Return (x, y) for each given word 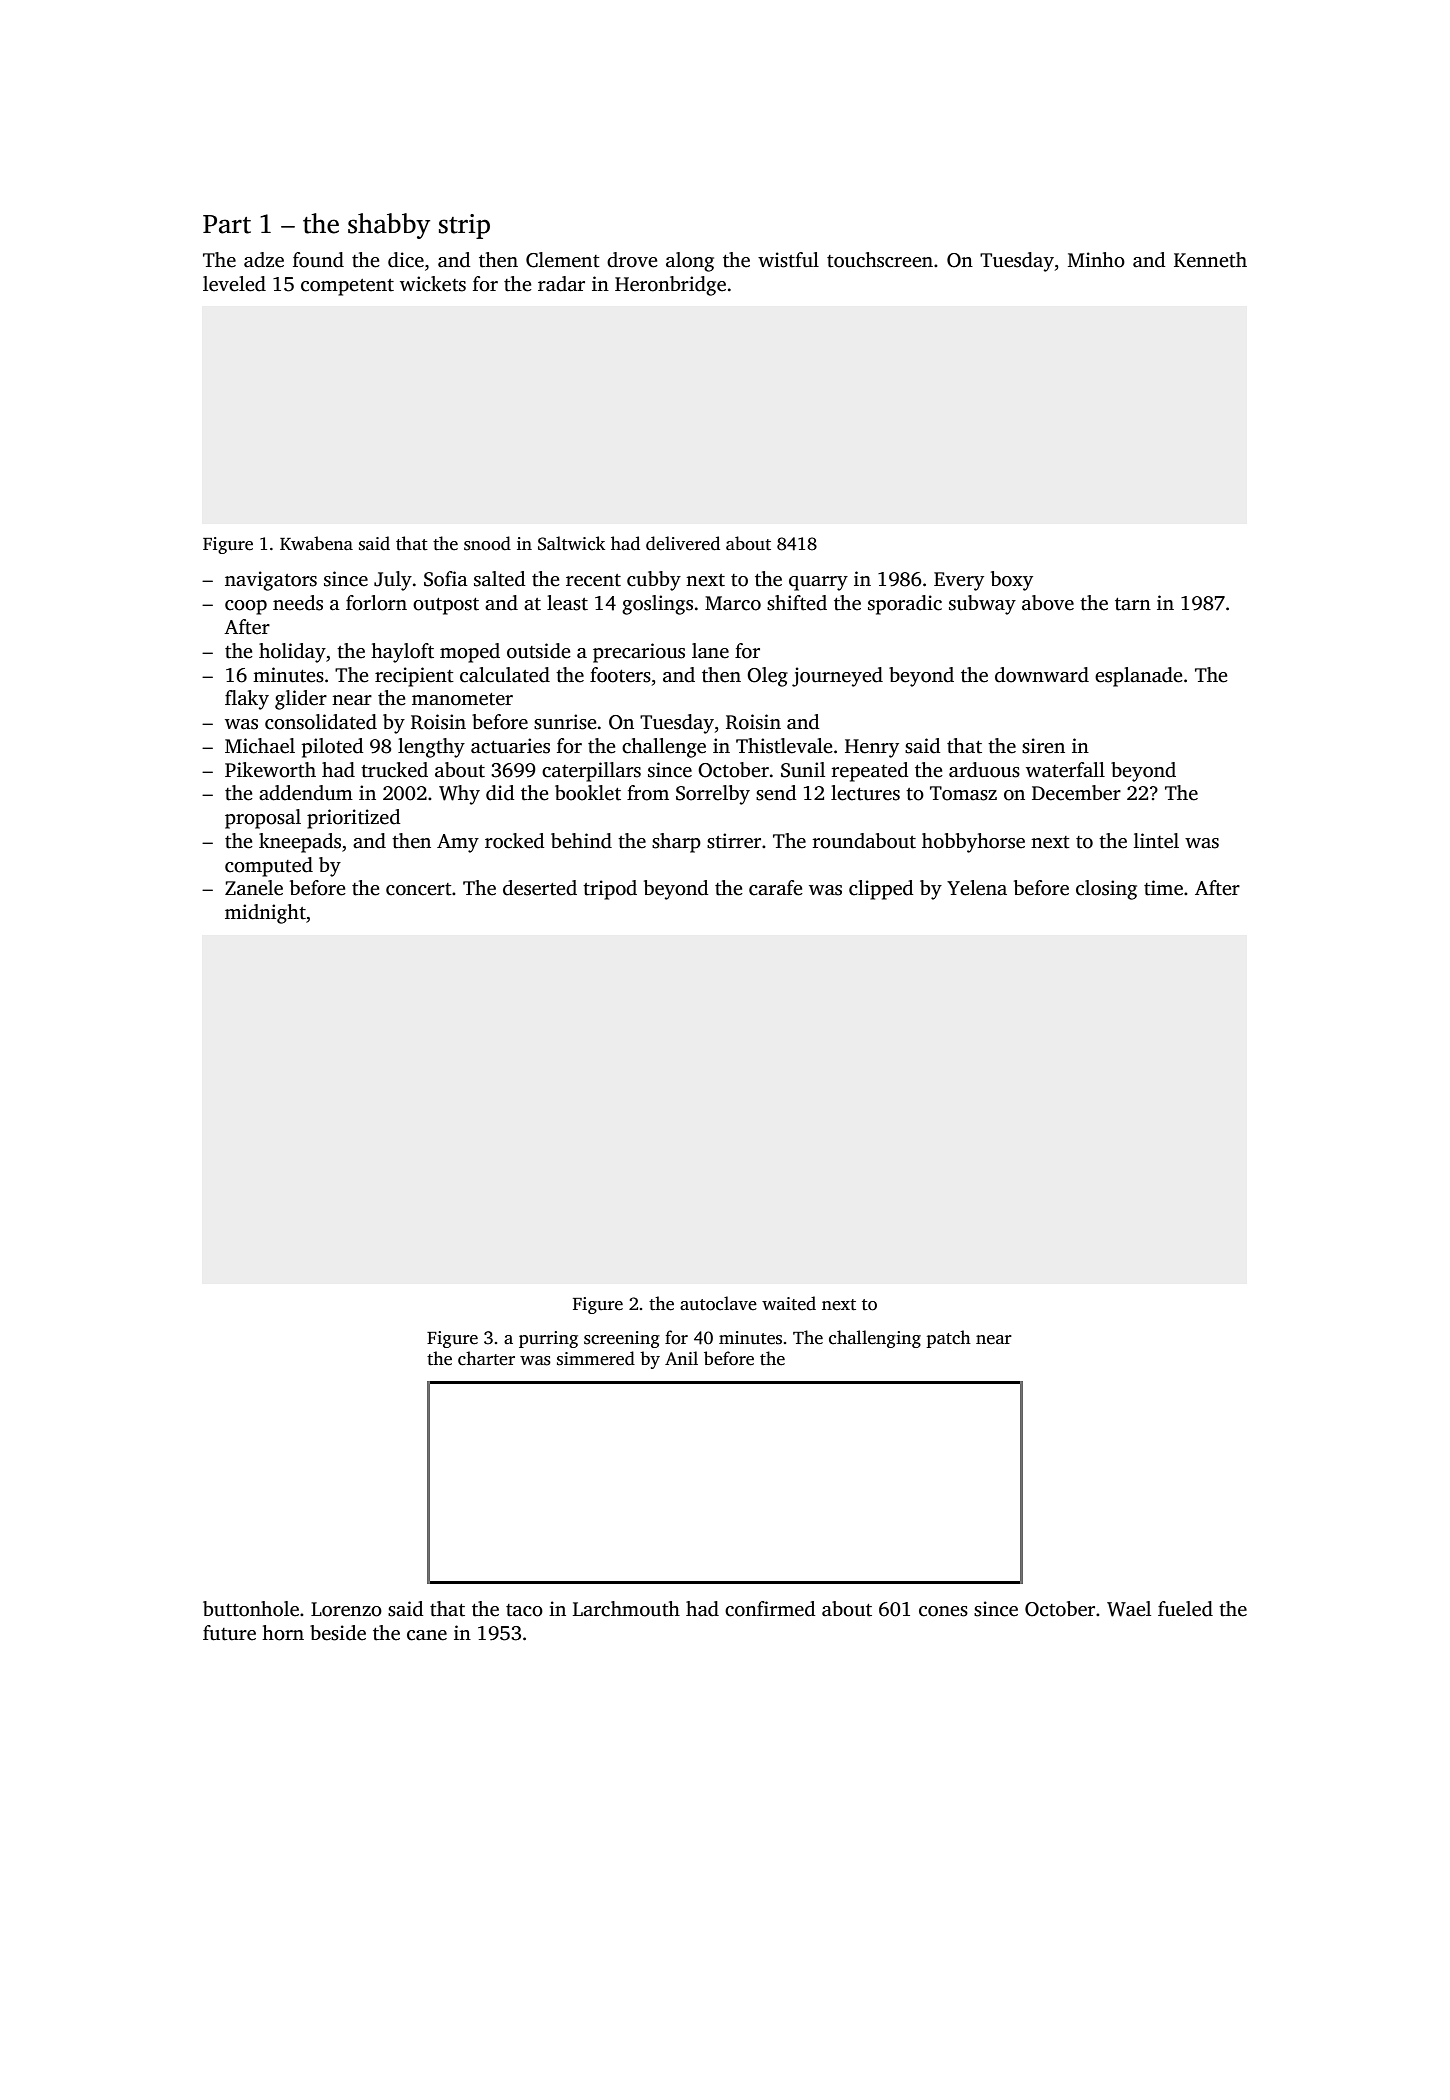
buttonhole (251, 1609)
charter (486, 1358)
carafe (776, 888)
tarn (1133, 604)
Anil (681, 1358)
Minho (1096, 260)
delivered (683, 543)
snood (487, 543)
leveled (234, 284)
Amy (458, 843)
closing (1106, 890)
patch (948, 1339)
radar (561, 284)
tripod (610, 890)
